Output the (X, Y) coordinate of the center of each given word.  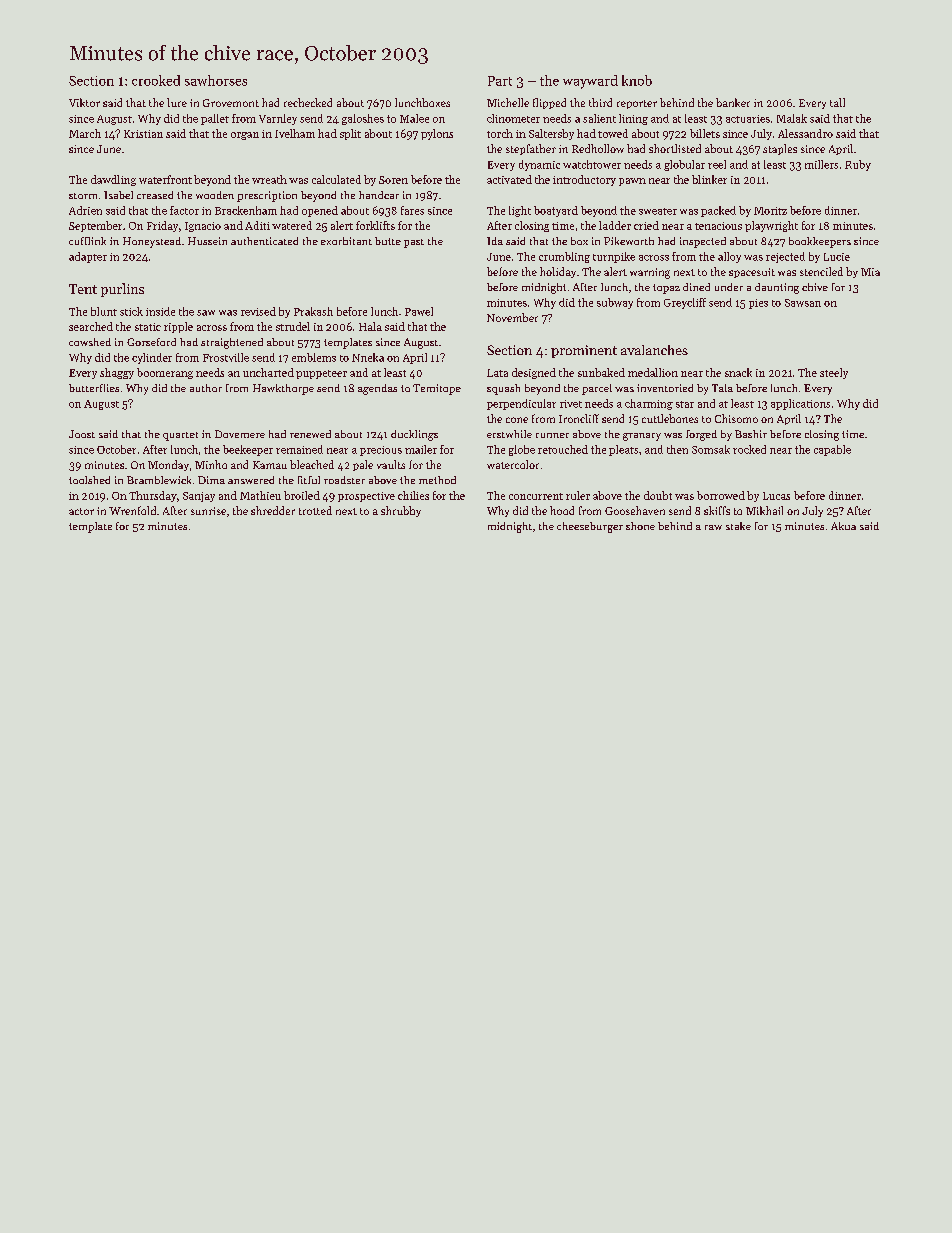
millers (821, 164)
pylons (437, 134)
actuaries (748, 119)
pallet (215, 119)
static (148, 327)
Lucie (837, 257)
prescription (267, 196)
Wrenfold (132, 510)
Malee (414, 118)
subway (615, 303)
